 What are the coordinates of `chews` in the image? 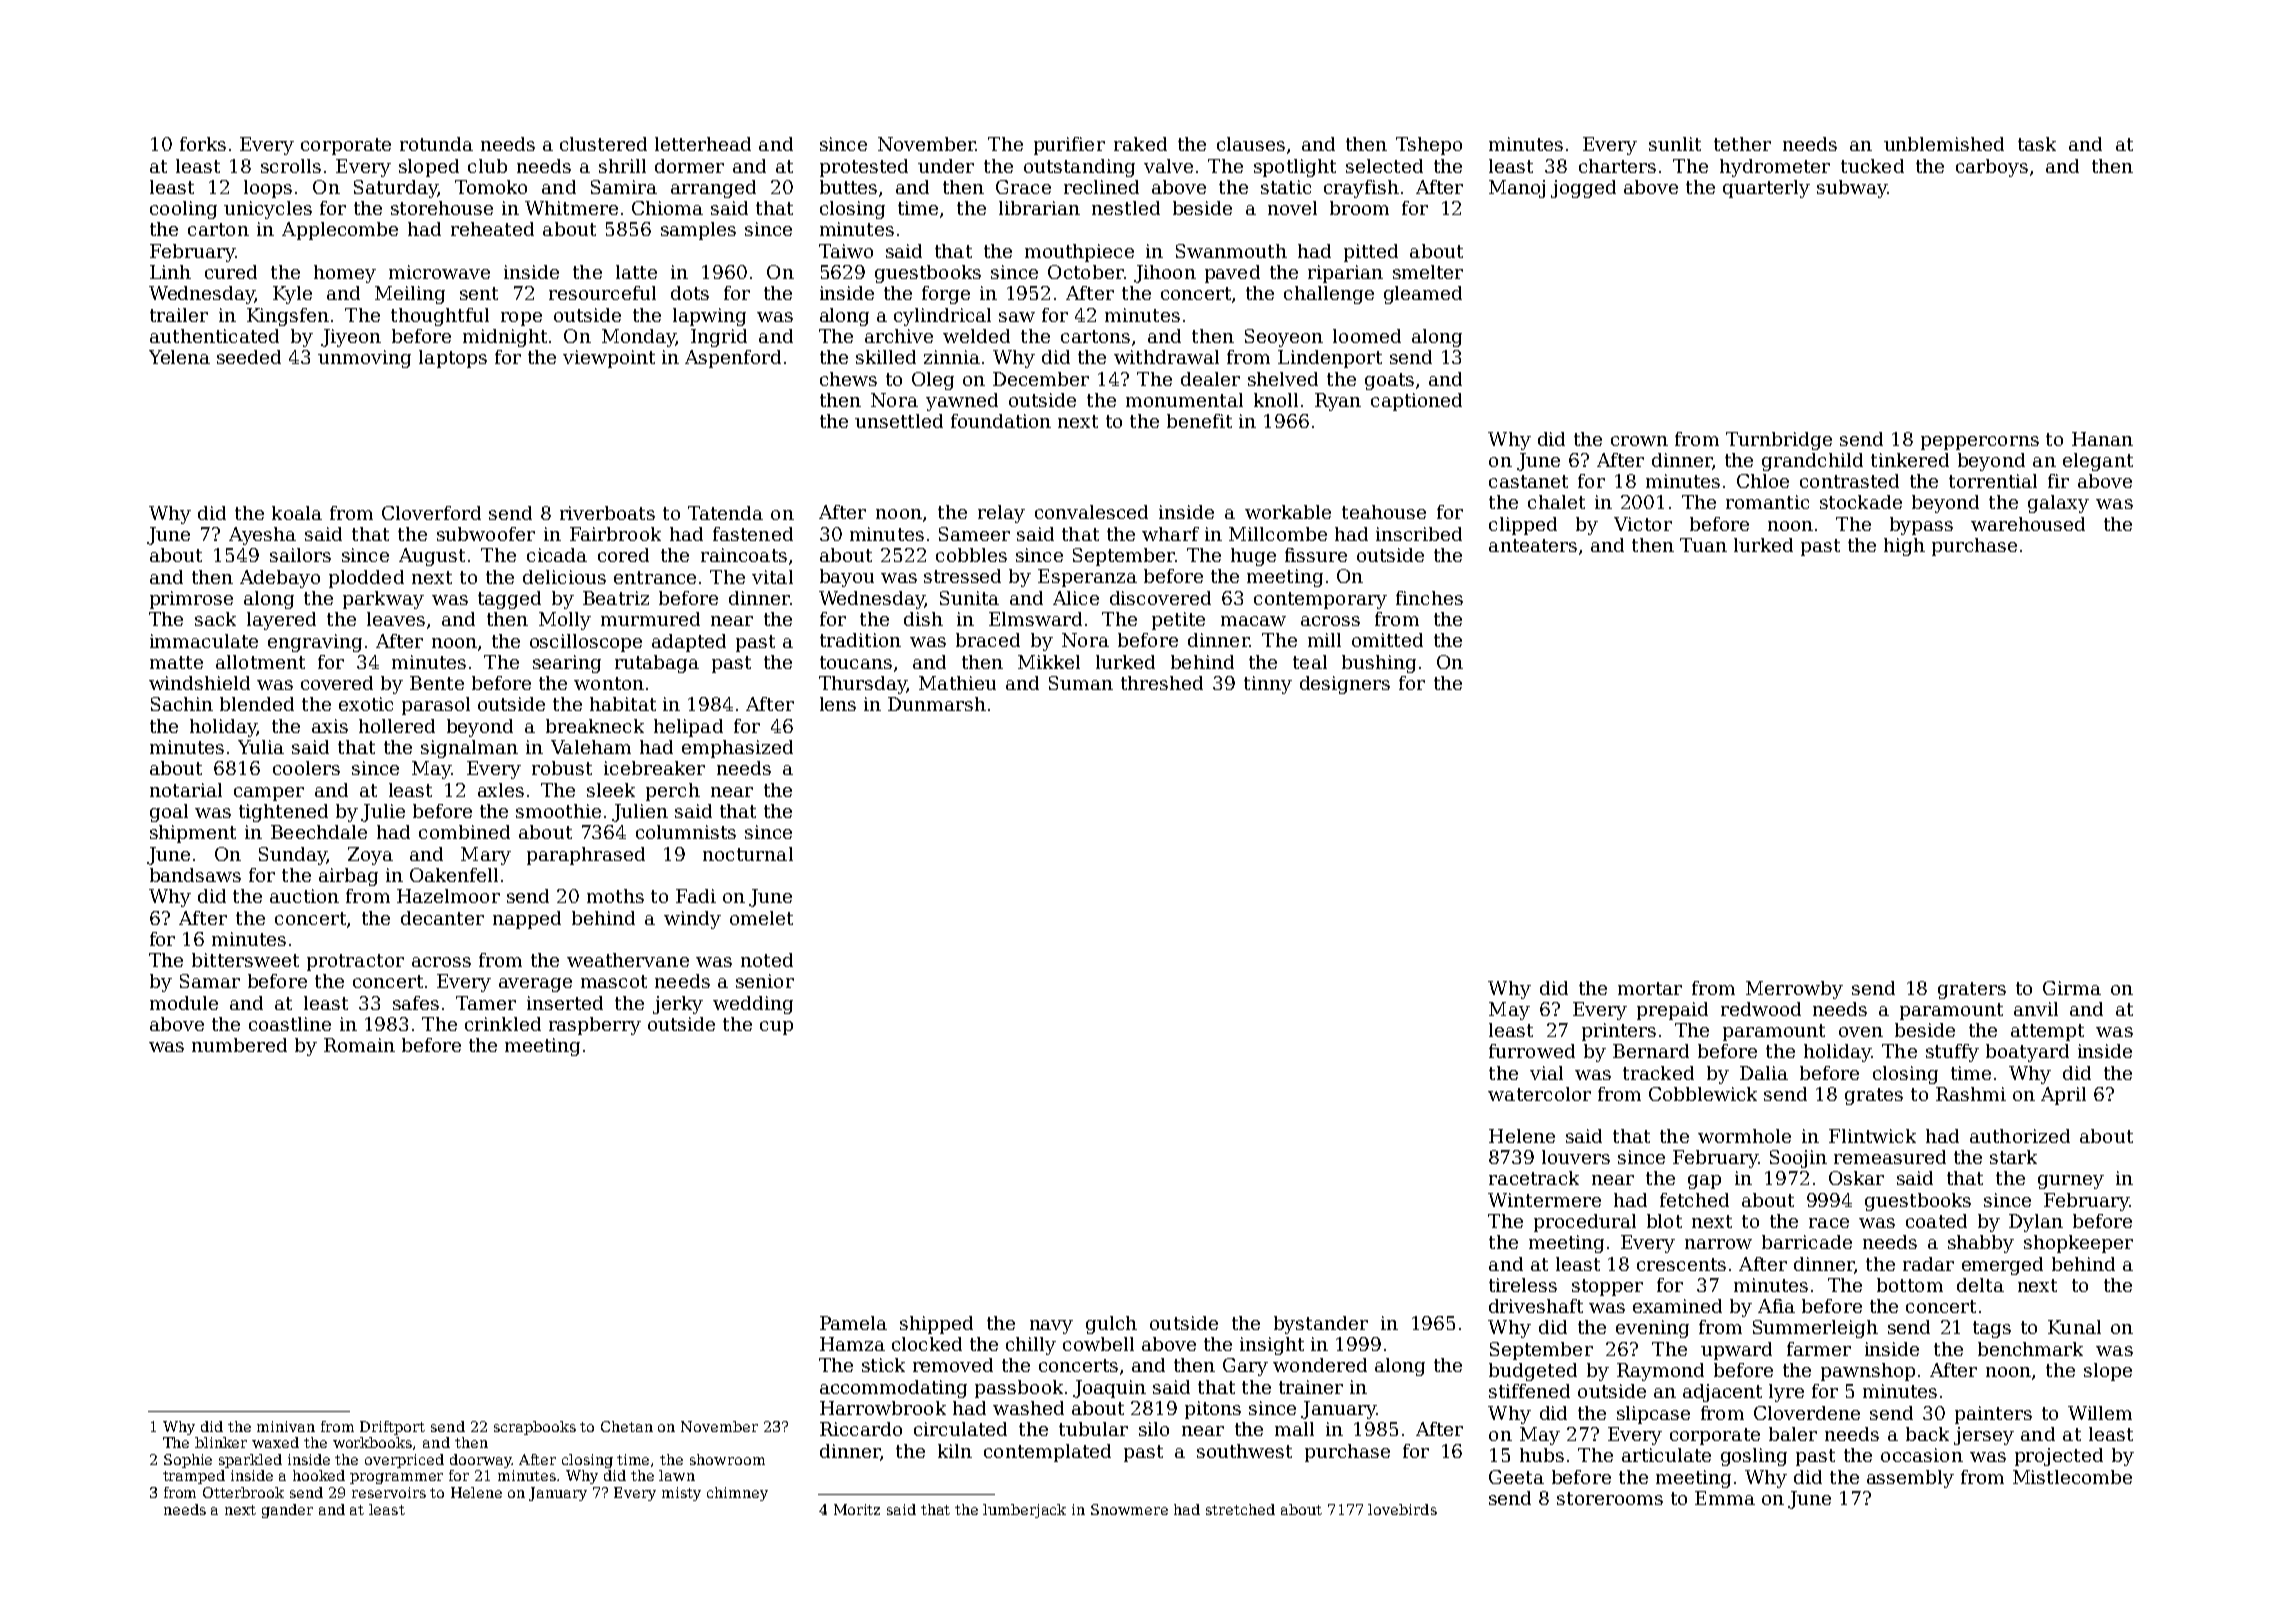 It's located at (848, 379).
